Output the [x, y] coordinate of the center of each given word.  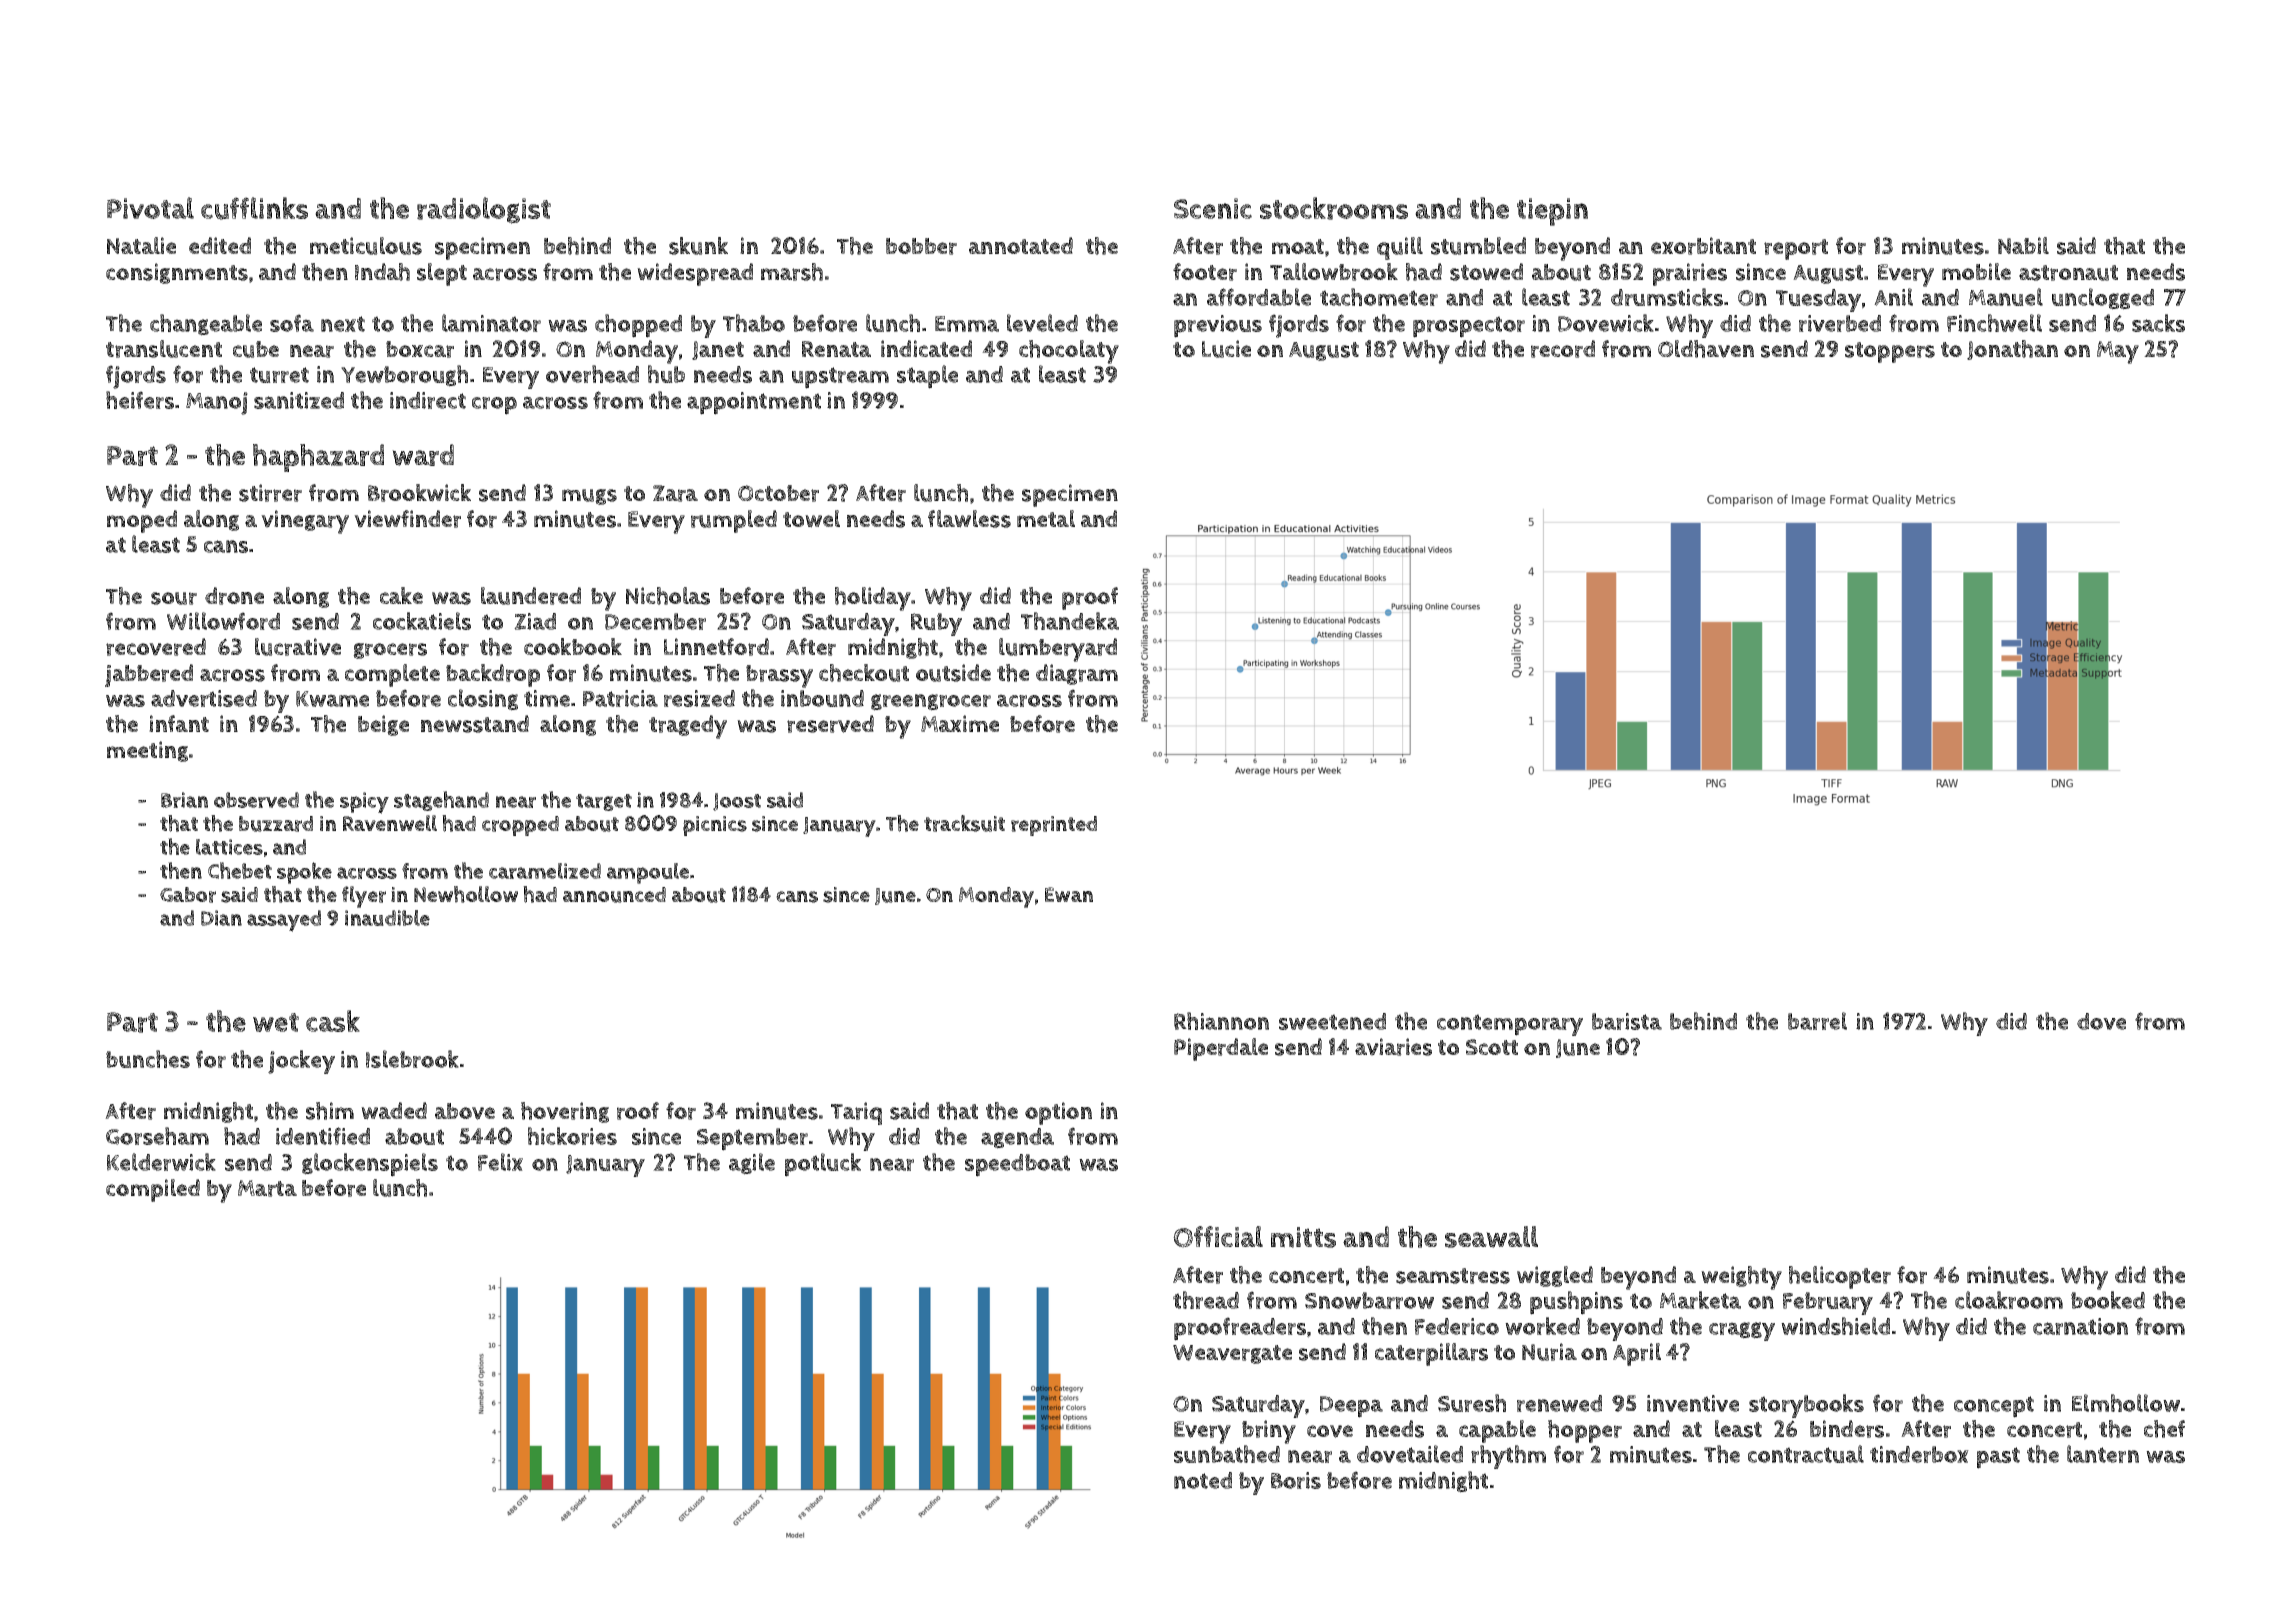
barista [1627, 1021]
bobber [921, 246]
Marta [267, 1188]
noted [1203, 1480]
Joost [737, 802]
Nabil [2023, 245]
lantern [2103, 1454]
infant [179, 723]
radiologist [484, 210]
